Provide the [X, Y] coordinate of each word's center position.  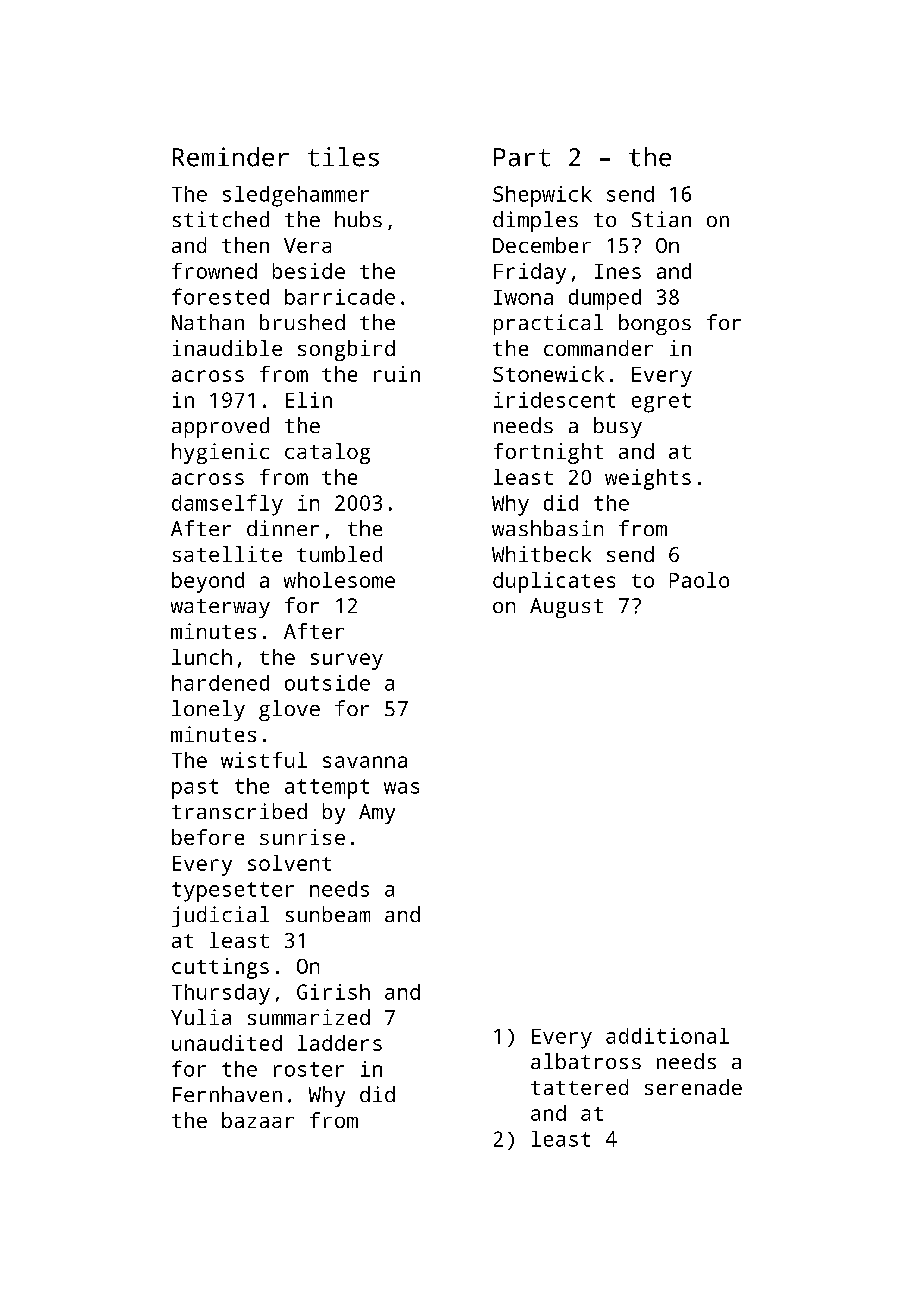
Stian [661, 219]
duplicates [554, 582]
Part [522, 157]
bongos [655, 324]
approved [220, 427]
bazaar [258, 1120]
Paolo [699, 580]
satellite [227, 554]
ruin [397, 374]
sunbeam [328, 914]
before [208, 837]
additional [667, 1036]
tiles [343, 157]
